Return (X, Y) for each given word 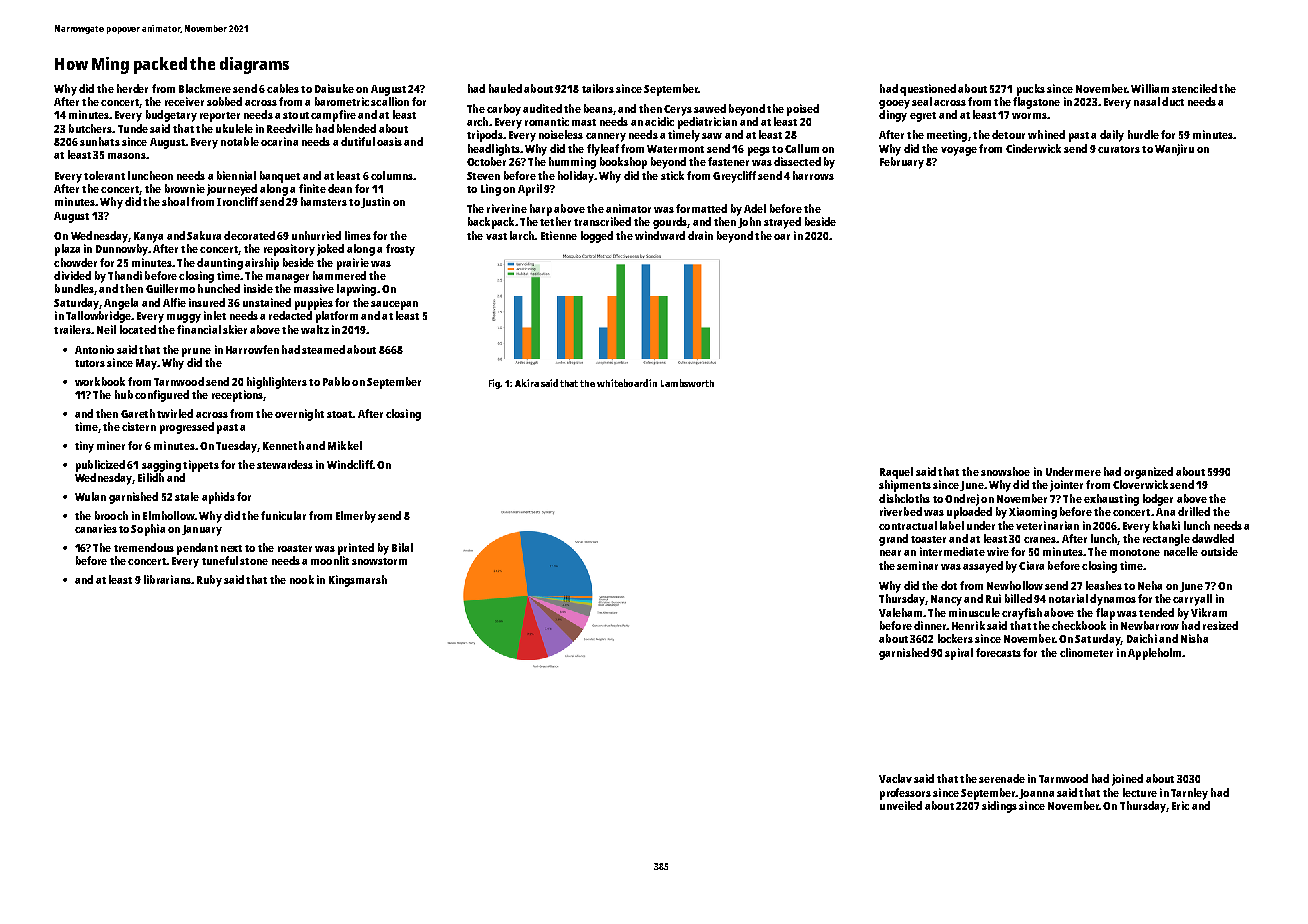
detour (1008, 134)
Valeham (900, 612)
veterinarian (1047, 525)
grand (893, 540)
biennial (236, 175)
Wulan (90, 496)
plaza (67, 250)
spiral (959, 654)
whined (1046, 134)
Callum (802, 148)
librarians (167, 579)
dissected (797, 161)
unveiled (901, 805)
